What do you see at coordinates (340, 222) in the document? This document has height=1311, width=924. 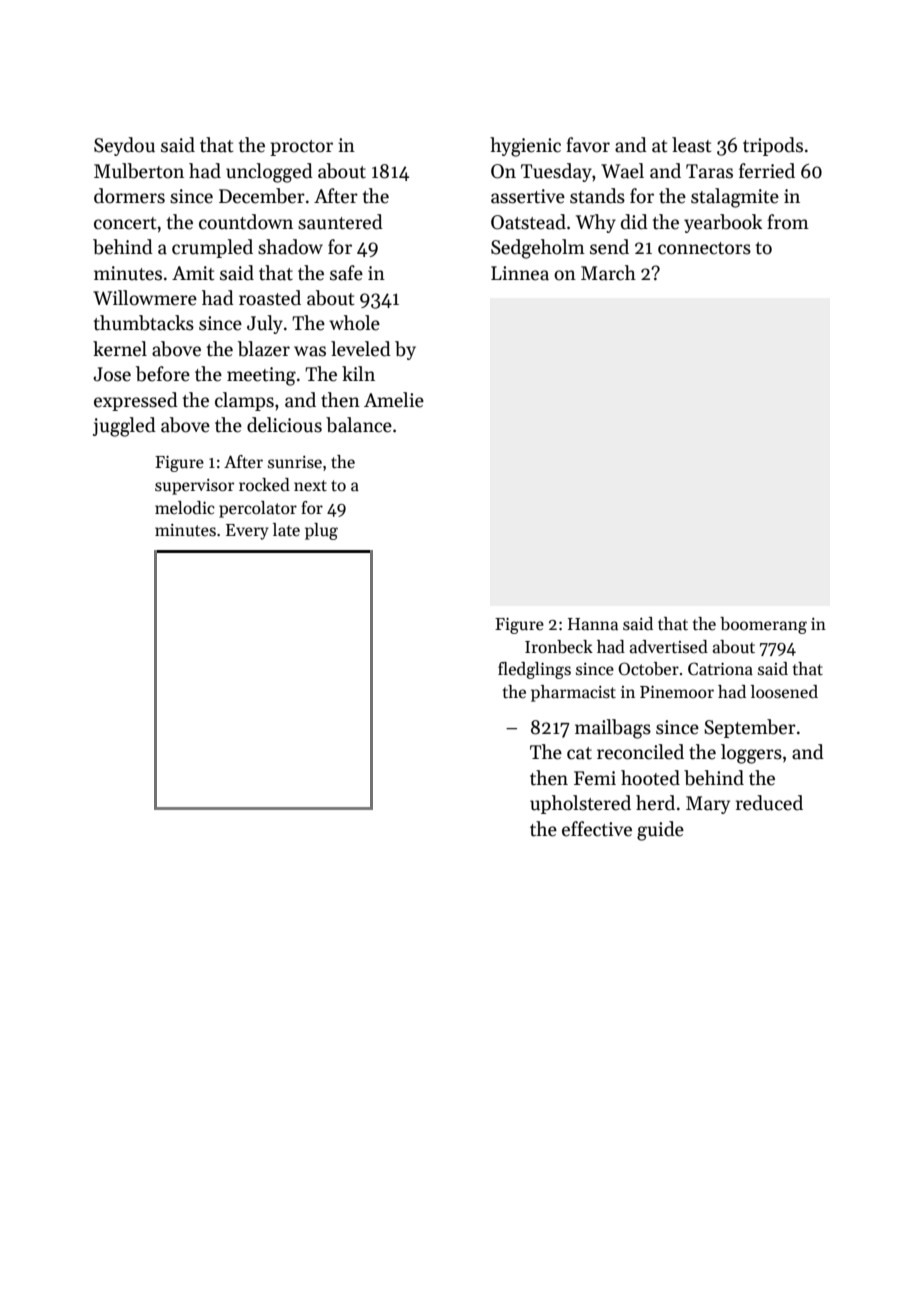 I see `sauntered` at bounding box center [340, 222].
